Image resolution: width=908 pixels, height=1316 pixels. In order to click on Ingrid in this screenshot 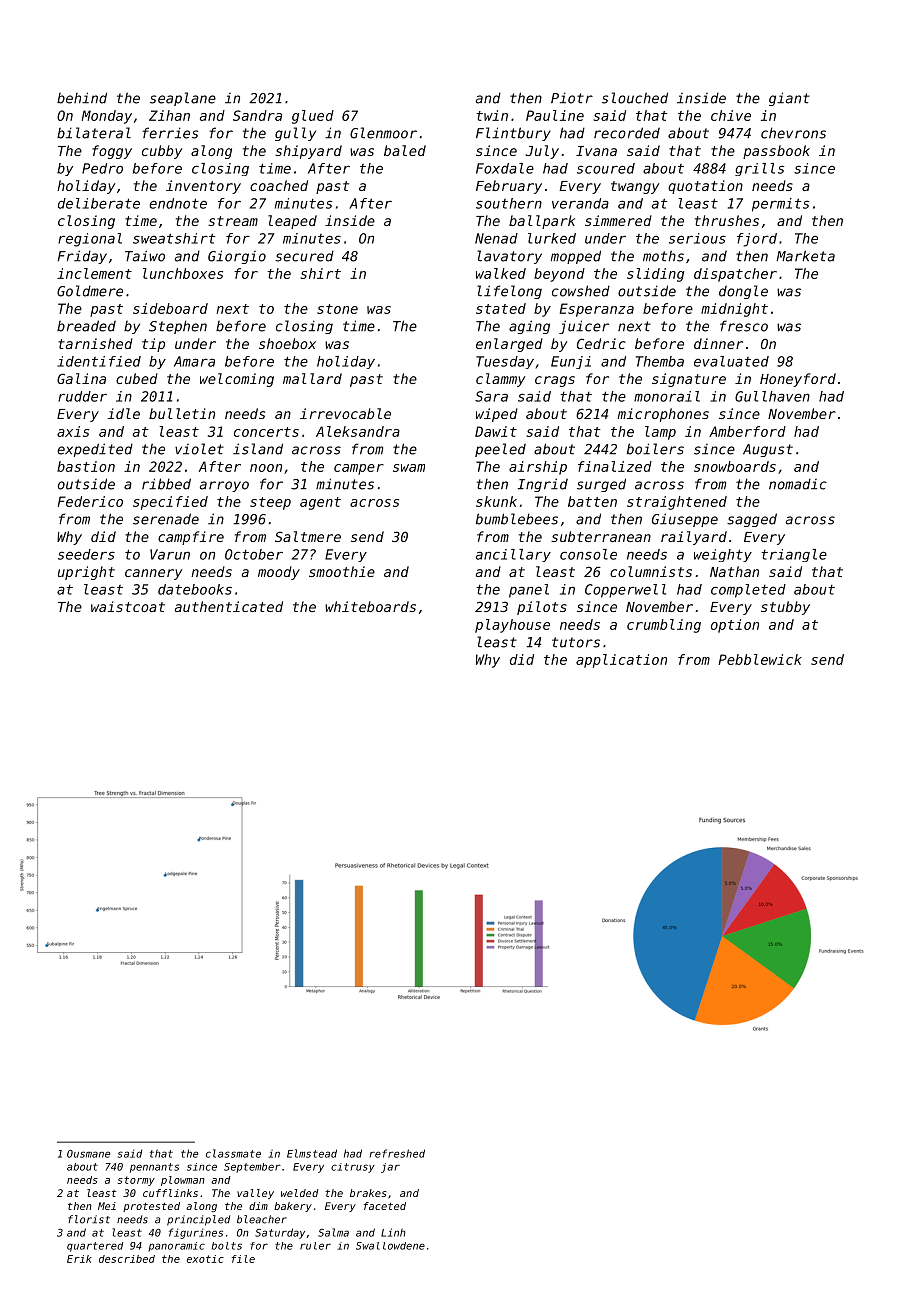, I will do `click(543, 485)`.
